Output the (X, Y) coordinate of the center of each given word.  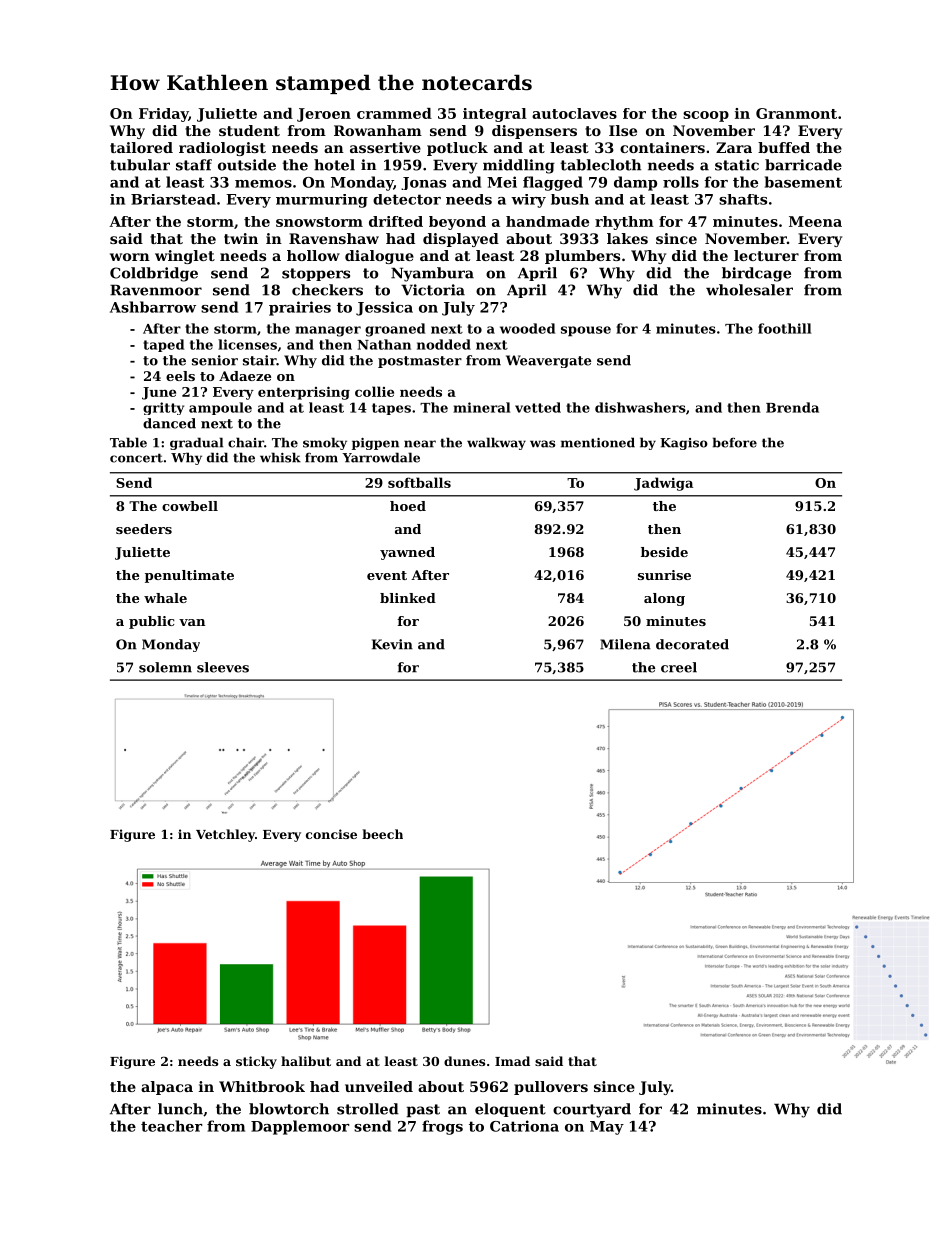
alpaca (167, 1088)
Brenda (792, 407)
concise (331, 834)
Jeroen (324, 115)
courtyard (592, 1110)
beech (382, 834)
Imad (512, 1061)
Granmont (796, 113)
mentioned (598, 442)
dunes (464, 1061)
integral (495, 115)
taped (163, 345)
